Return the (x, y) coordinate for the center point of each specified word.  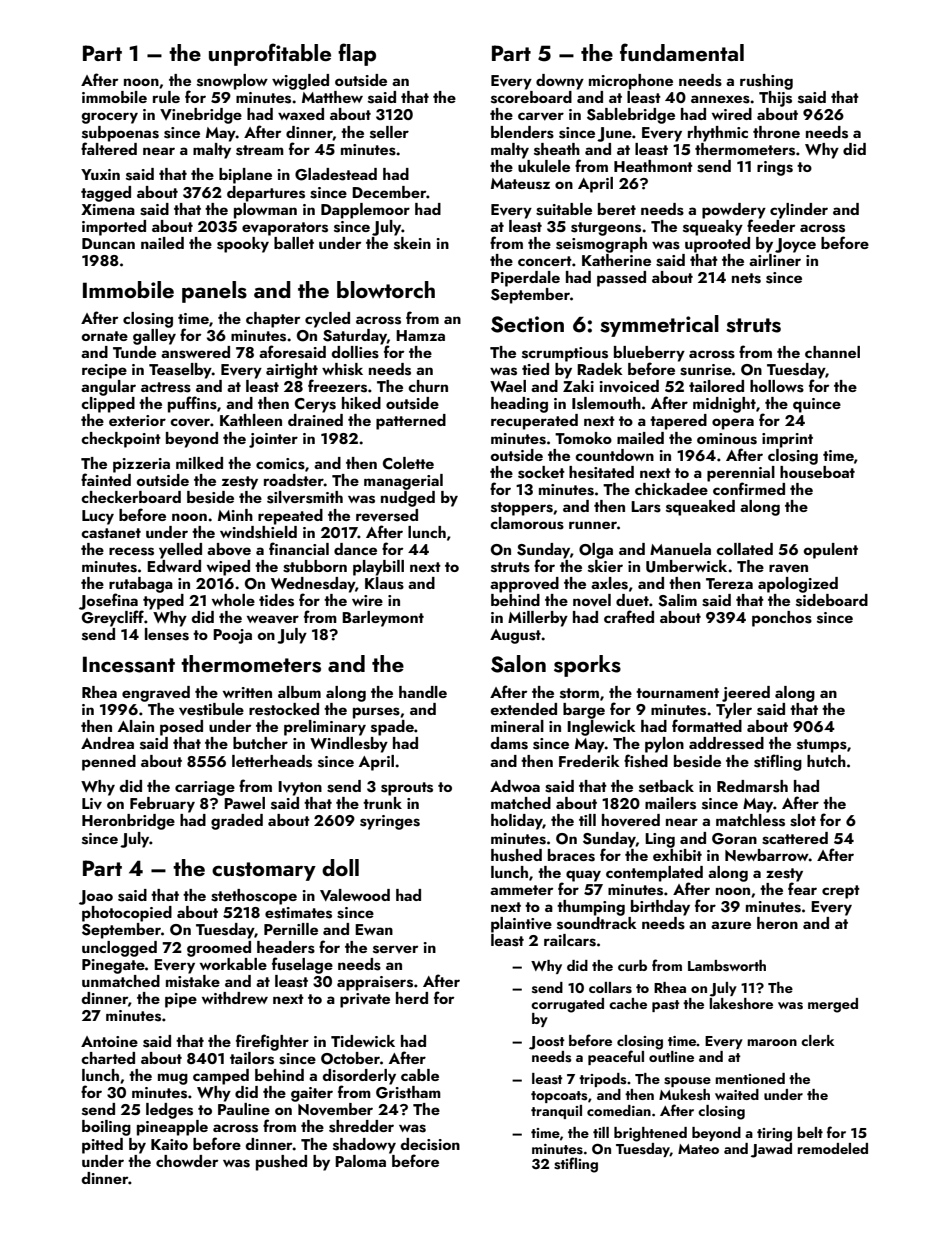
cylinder (799, 211)
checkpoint (121, 440)
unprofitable (270, 54)
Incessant (129, 664)
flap (357, 54)
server (395, 949)
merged (833, 1005)
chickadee (671, 489)
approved (524, 585)
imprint (787, 440)
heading (519, 405)
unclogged (119, 949)
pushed (281, 1163)
